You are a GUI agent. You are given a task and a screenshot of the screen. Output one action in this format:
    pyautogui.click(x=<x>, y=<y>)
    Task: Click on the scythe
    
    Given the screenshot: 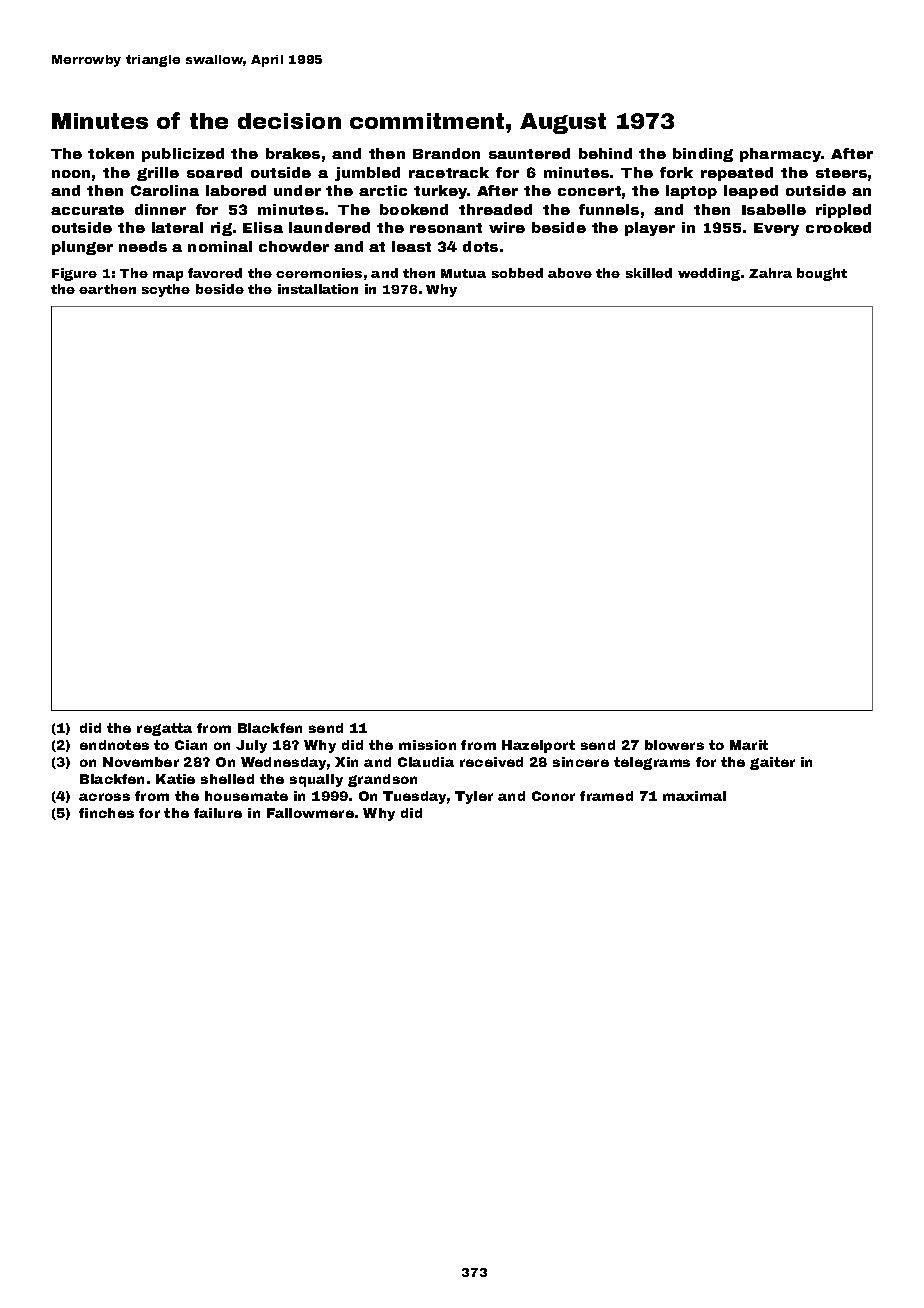 What is the action you would take?
    pyautogui.click(x=166, y=290)
